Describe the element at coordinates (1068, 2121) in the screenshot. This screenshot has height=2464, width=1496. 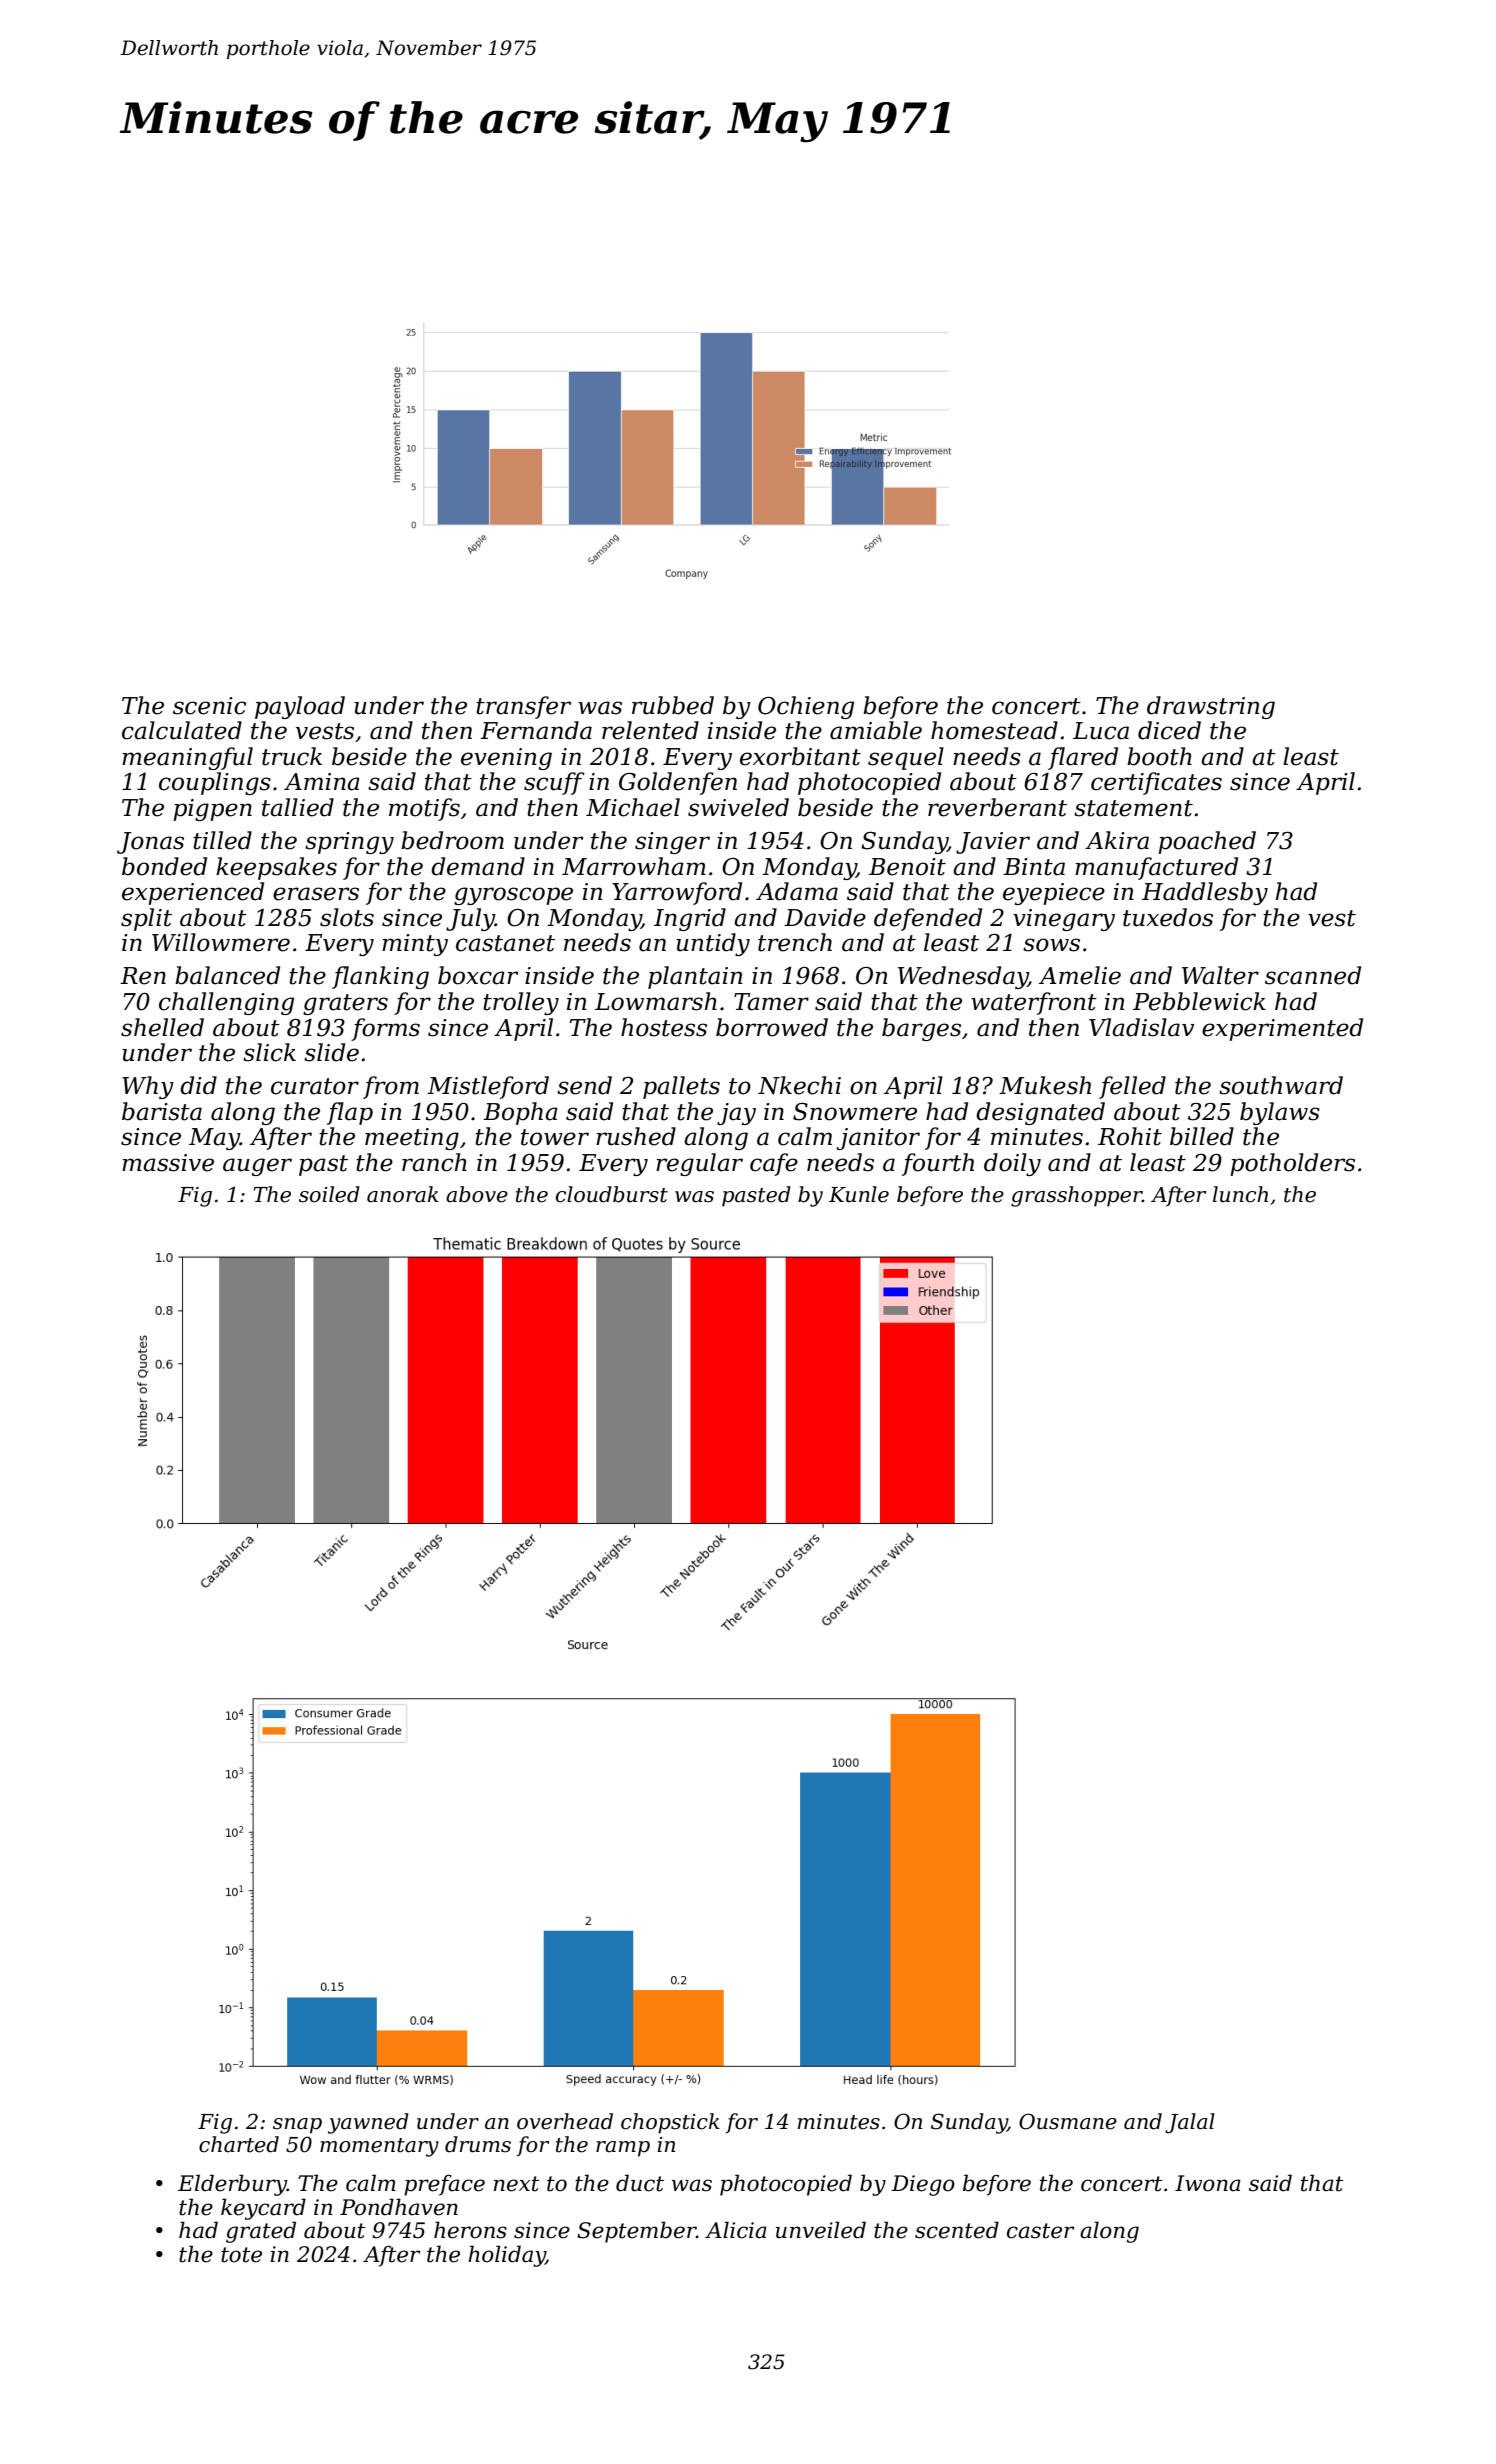
I see `Ousmane` at that location.
